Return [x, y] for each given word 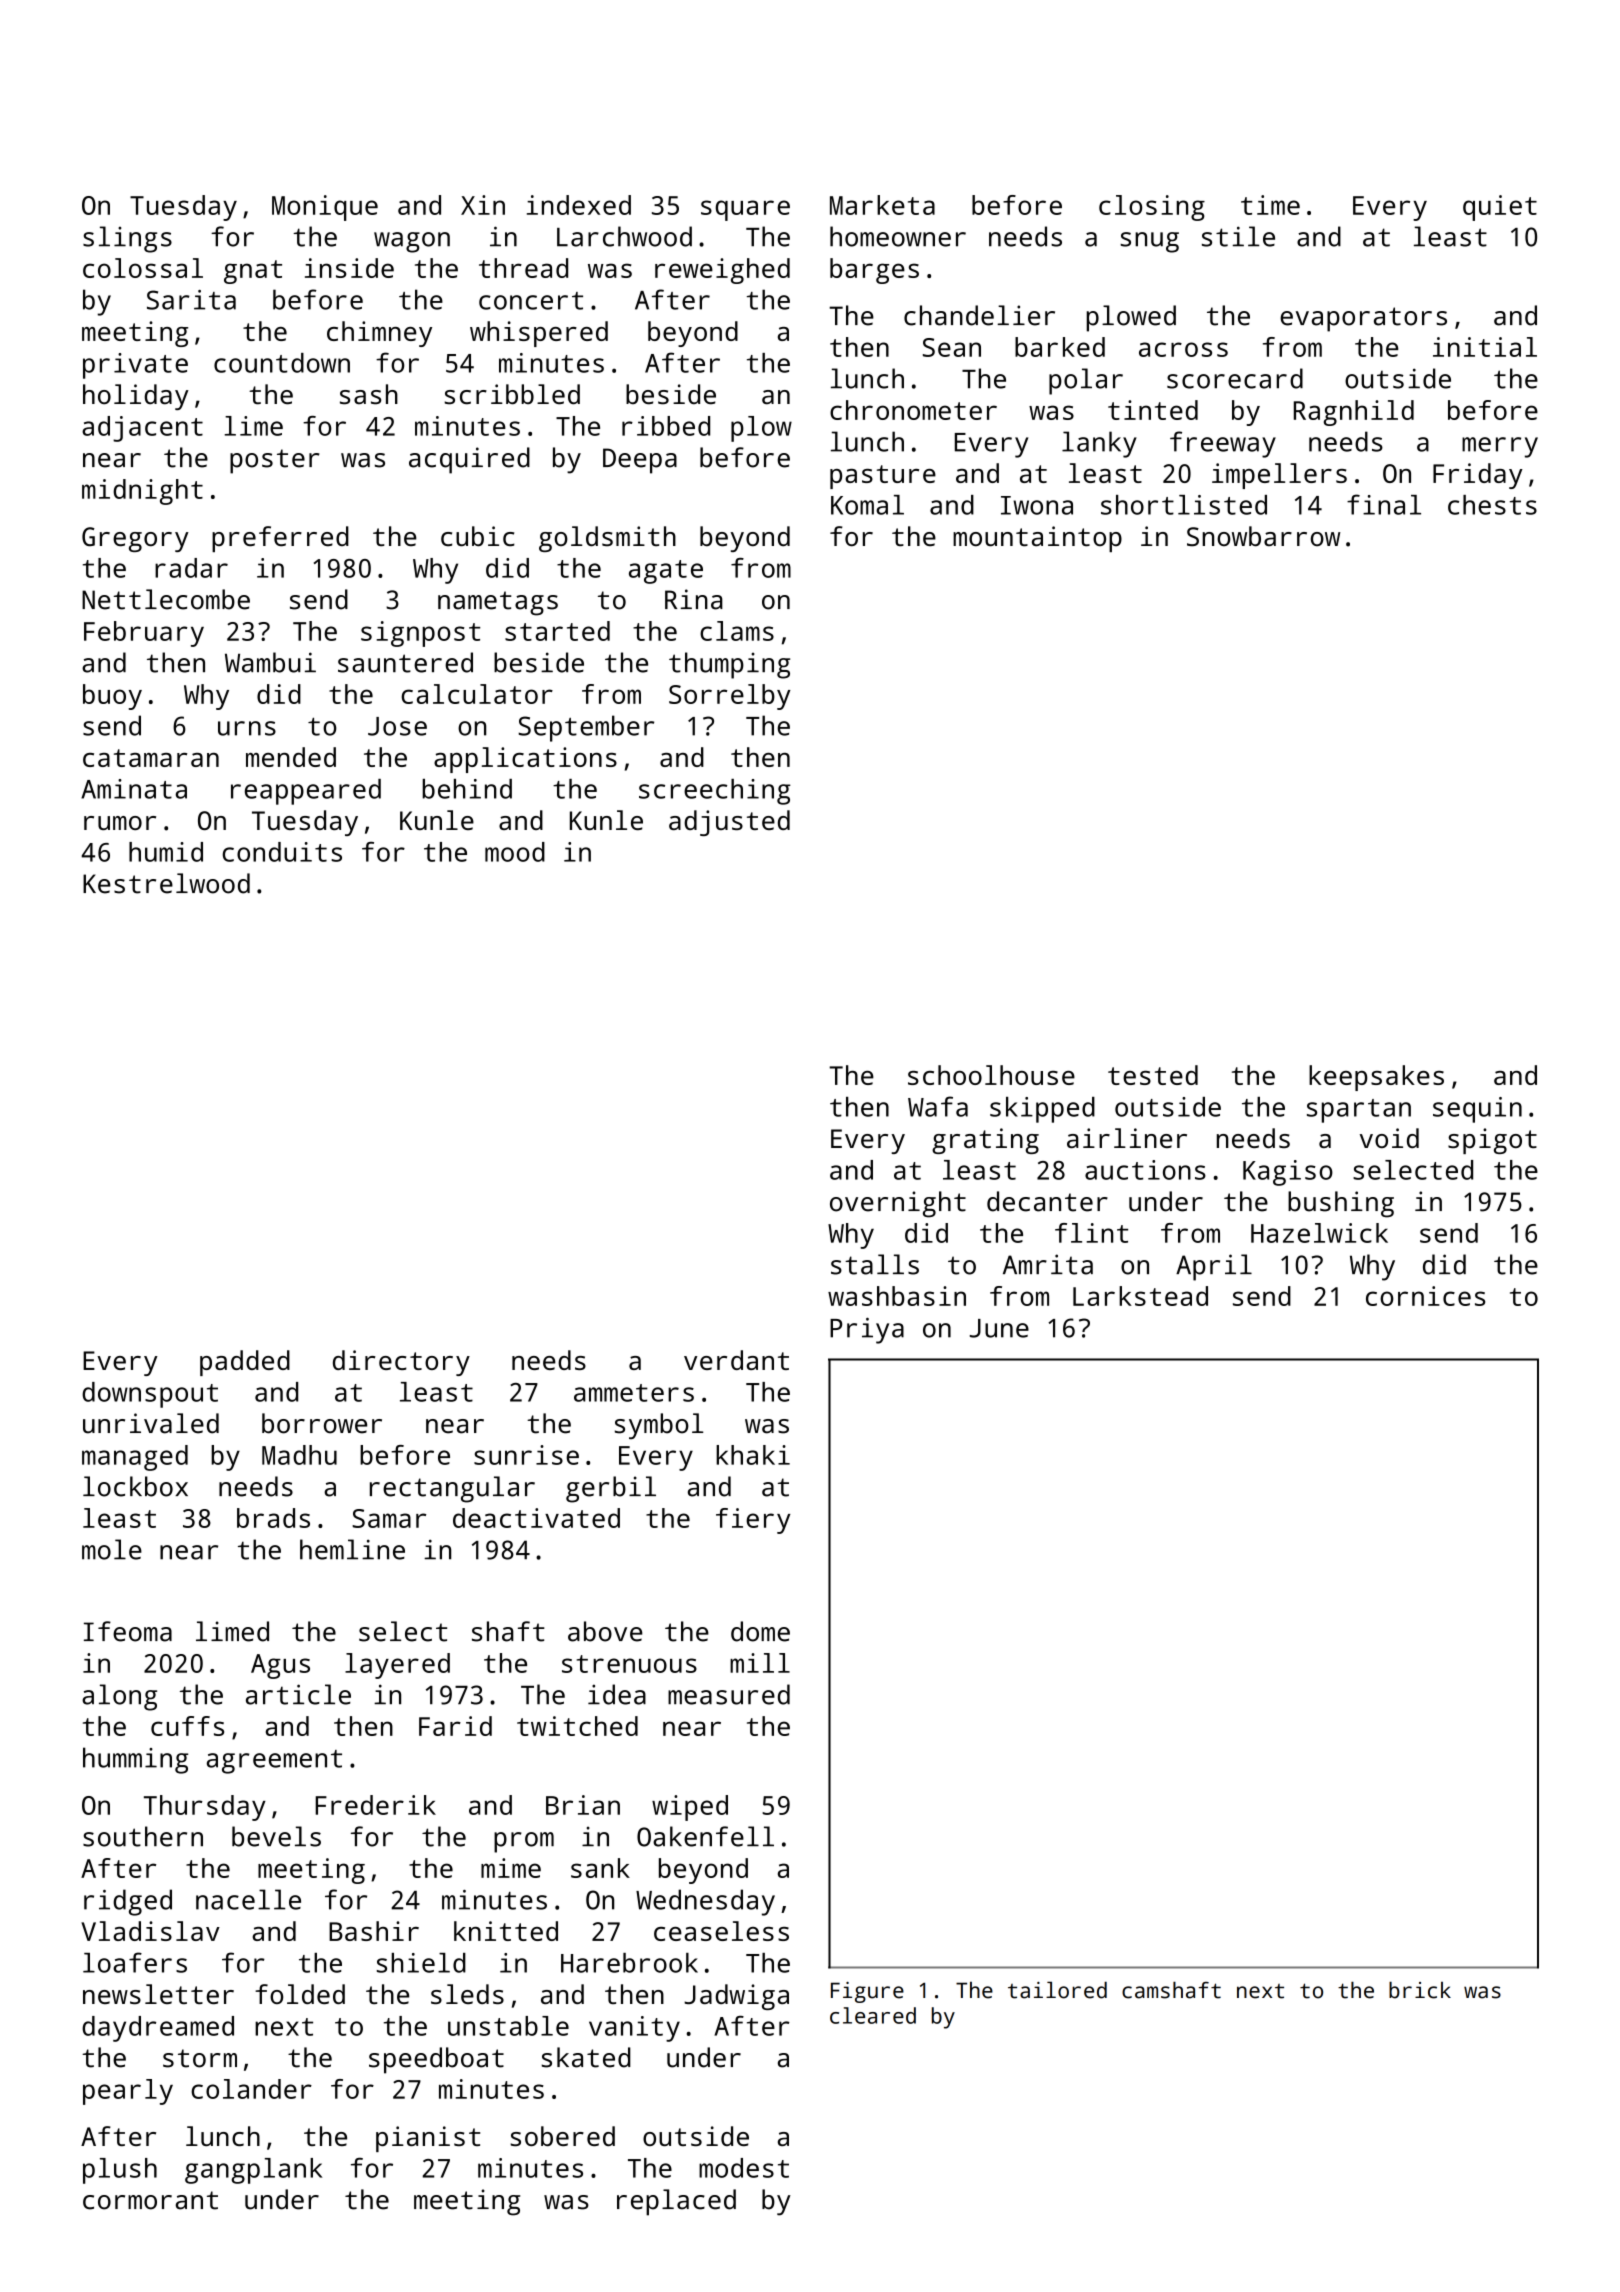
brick [1420, 1990]
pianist [428, 2139]
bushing [1341, 1204]
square [745, 210]
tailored [1057, 1990]
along [119, 1697]
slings [127, 239]
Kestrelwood [166, 883]
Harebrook [629, 1963]
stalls [875, 1264]
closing [1152, 208]
